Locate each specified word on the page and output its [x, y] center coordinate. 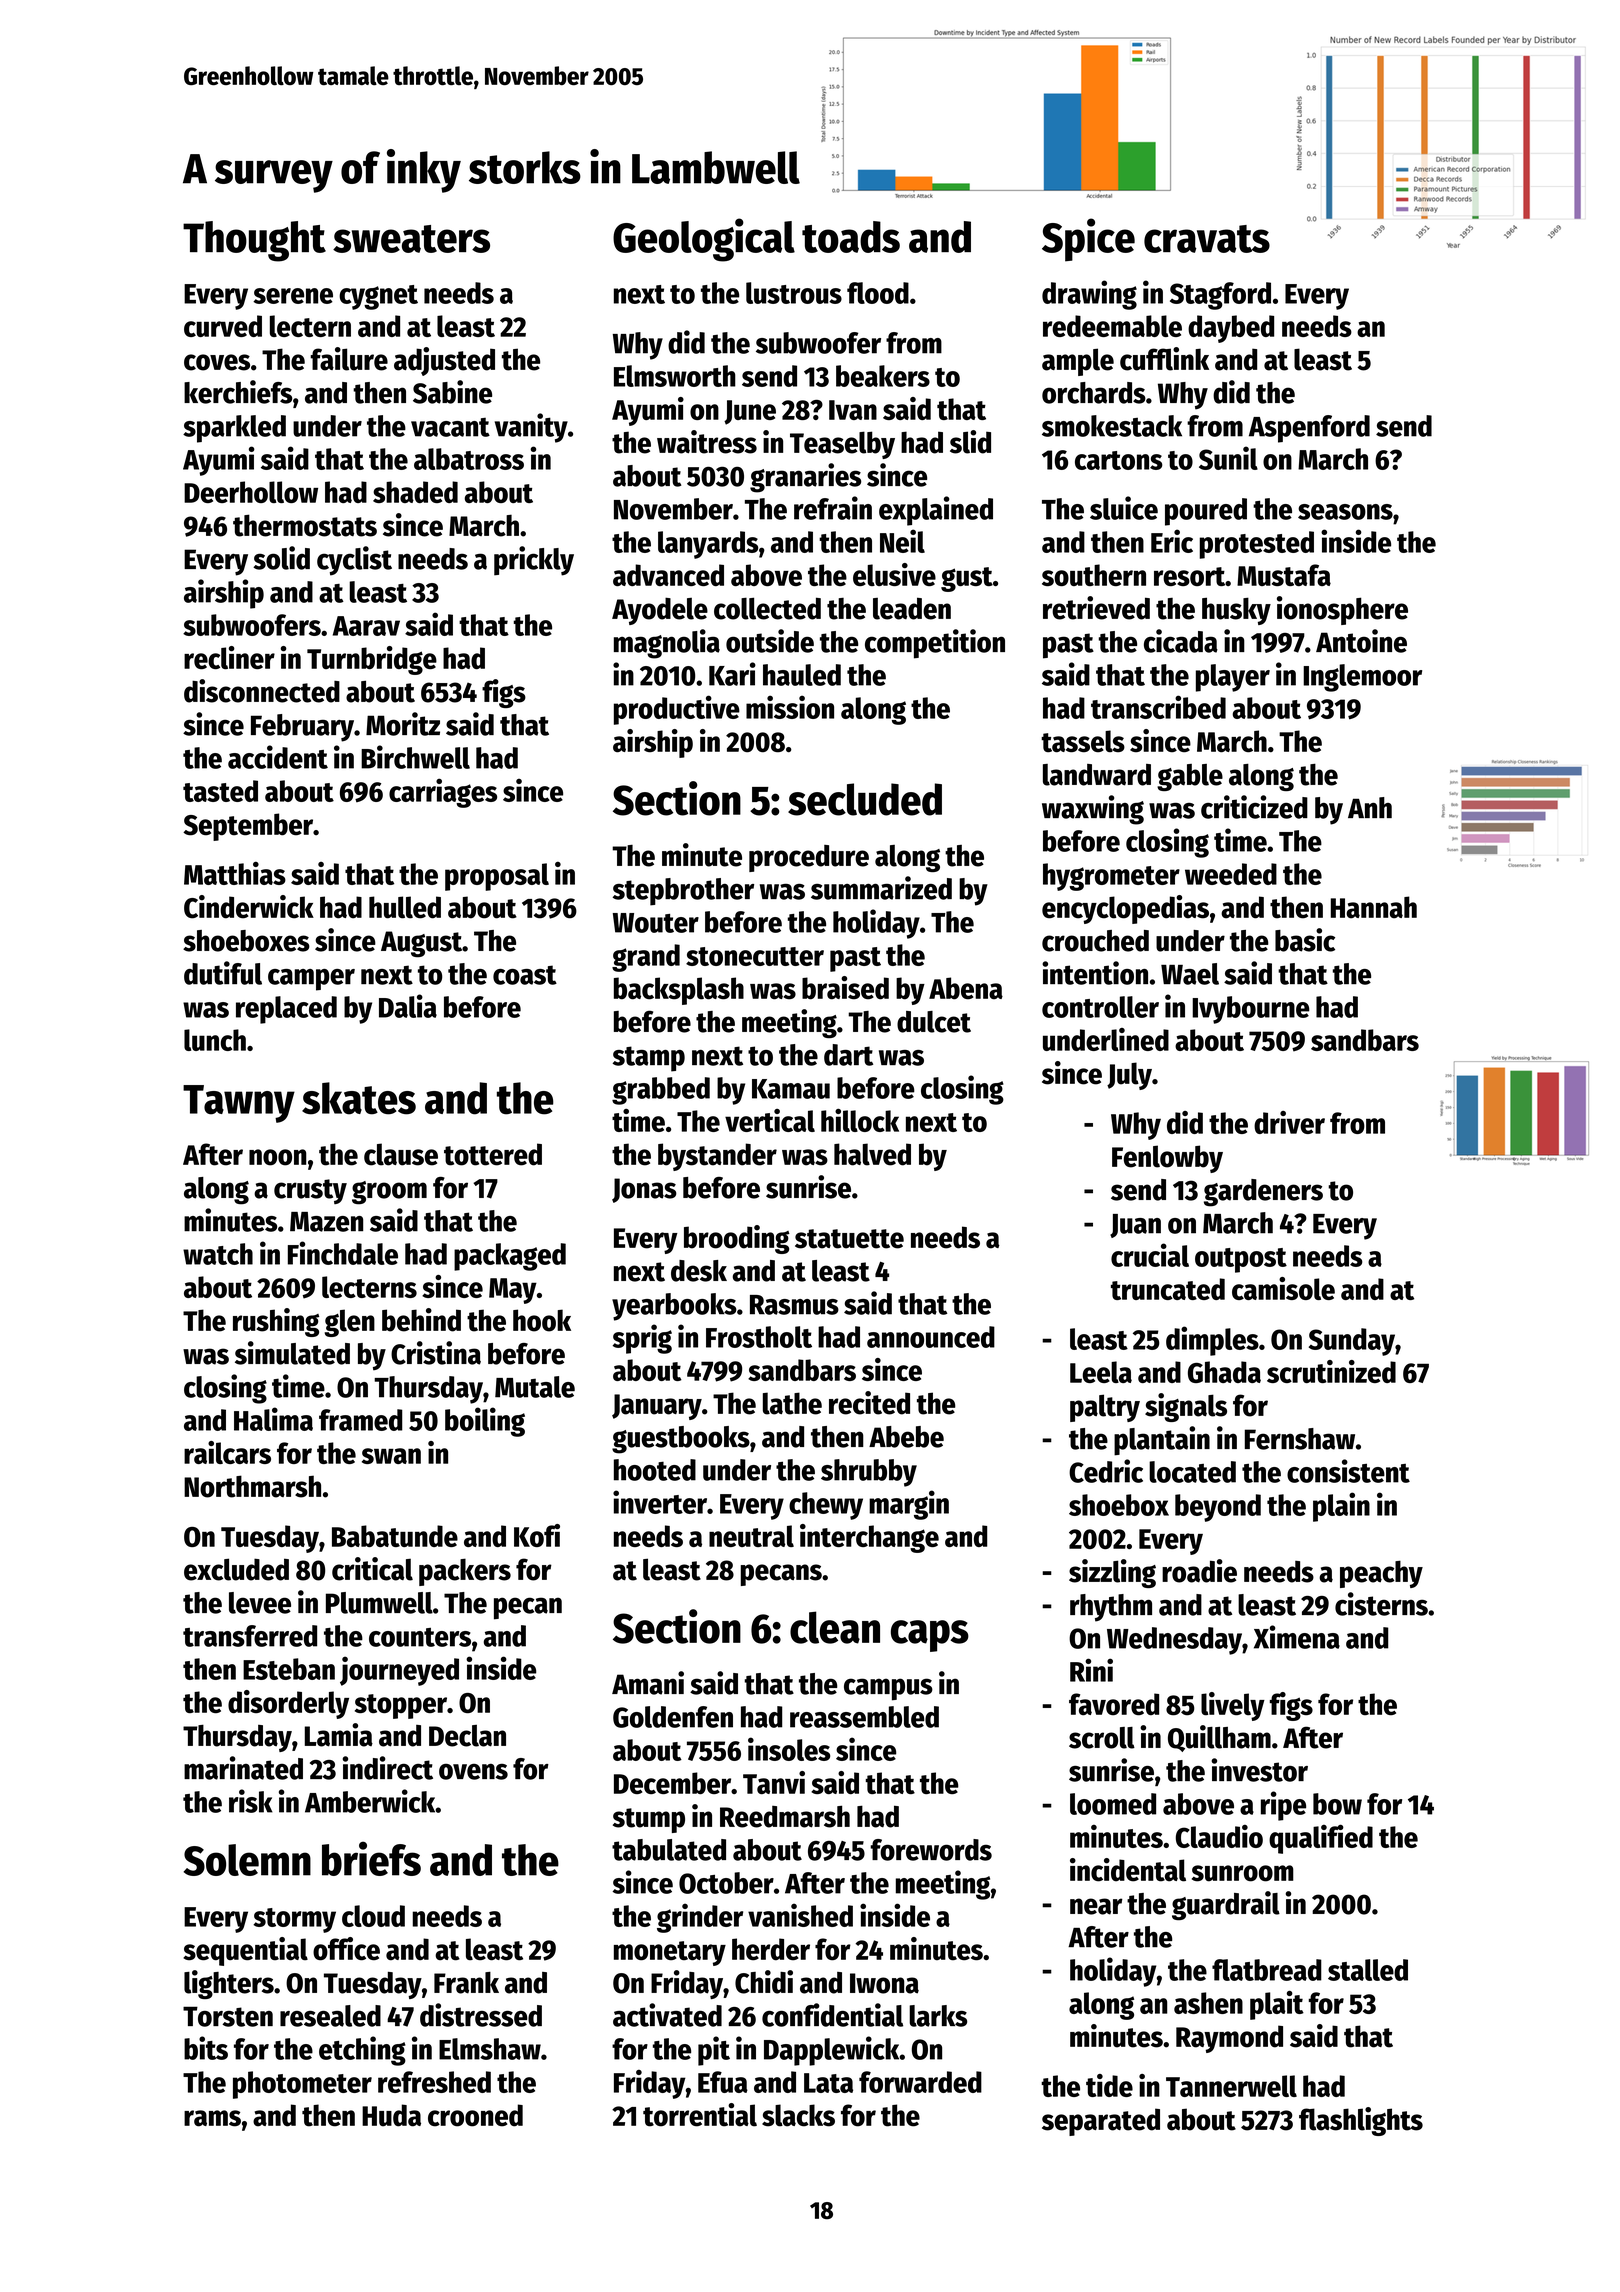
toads [851, 237]
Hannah [1374, 907]
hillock [860, 1120]
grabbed [661, 1091]
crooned [475, 2115]
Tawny [239, 1104]
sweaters [411, 239]
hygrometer [1111, 877]
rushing [276, 1322]
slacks [798, 2115]
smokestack [1112, 426]
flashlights [1361, 2121]
